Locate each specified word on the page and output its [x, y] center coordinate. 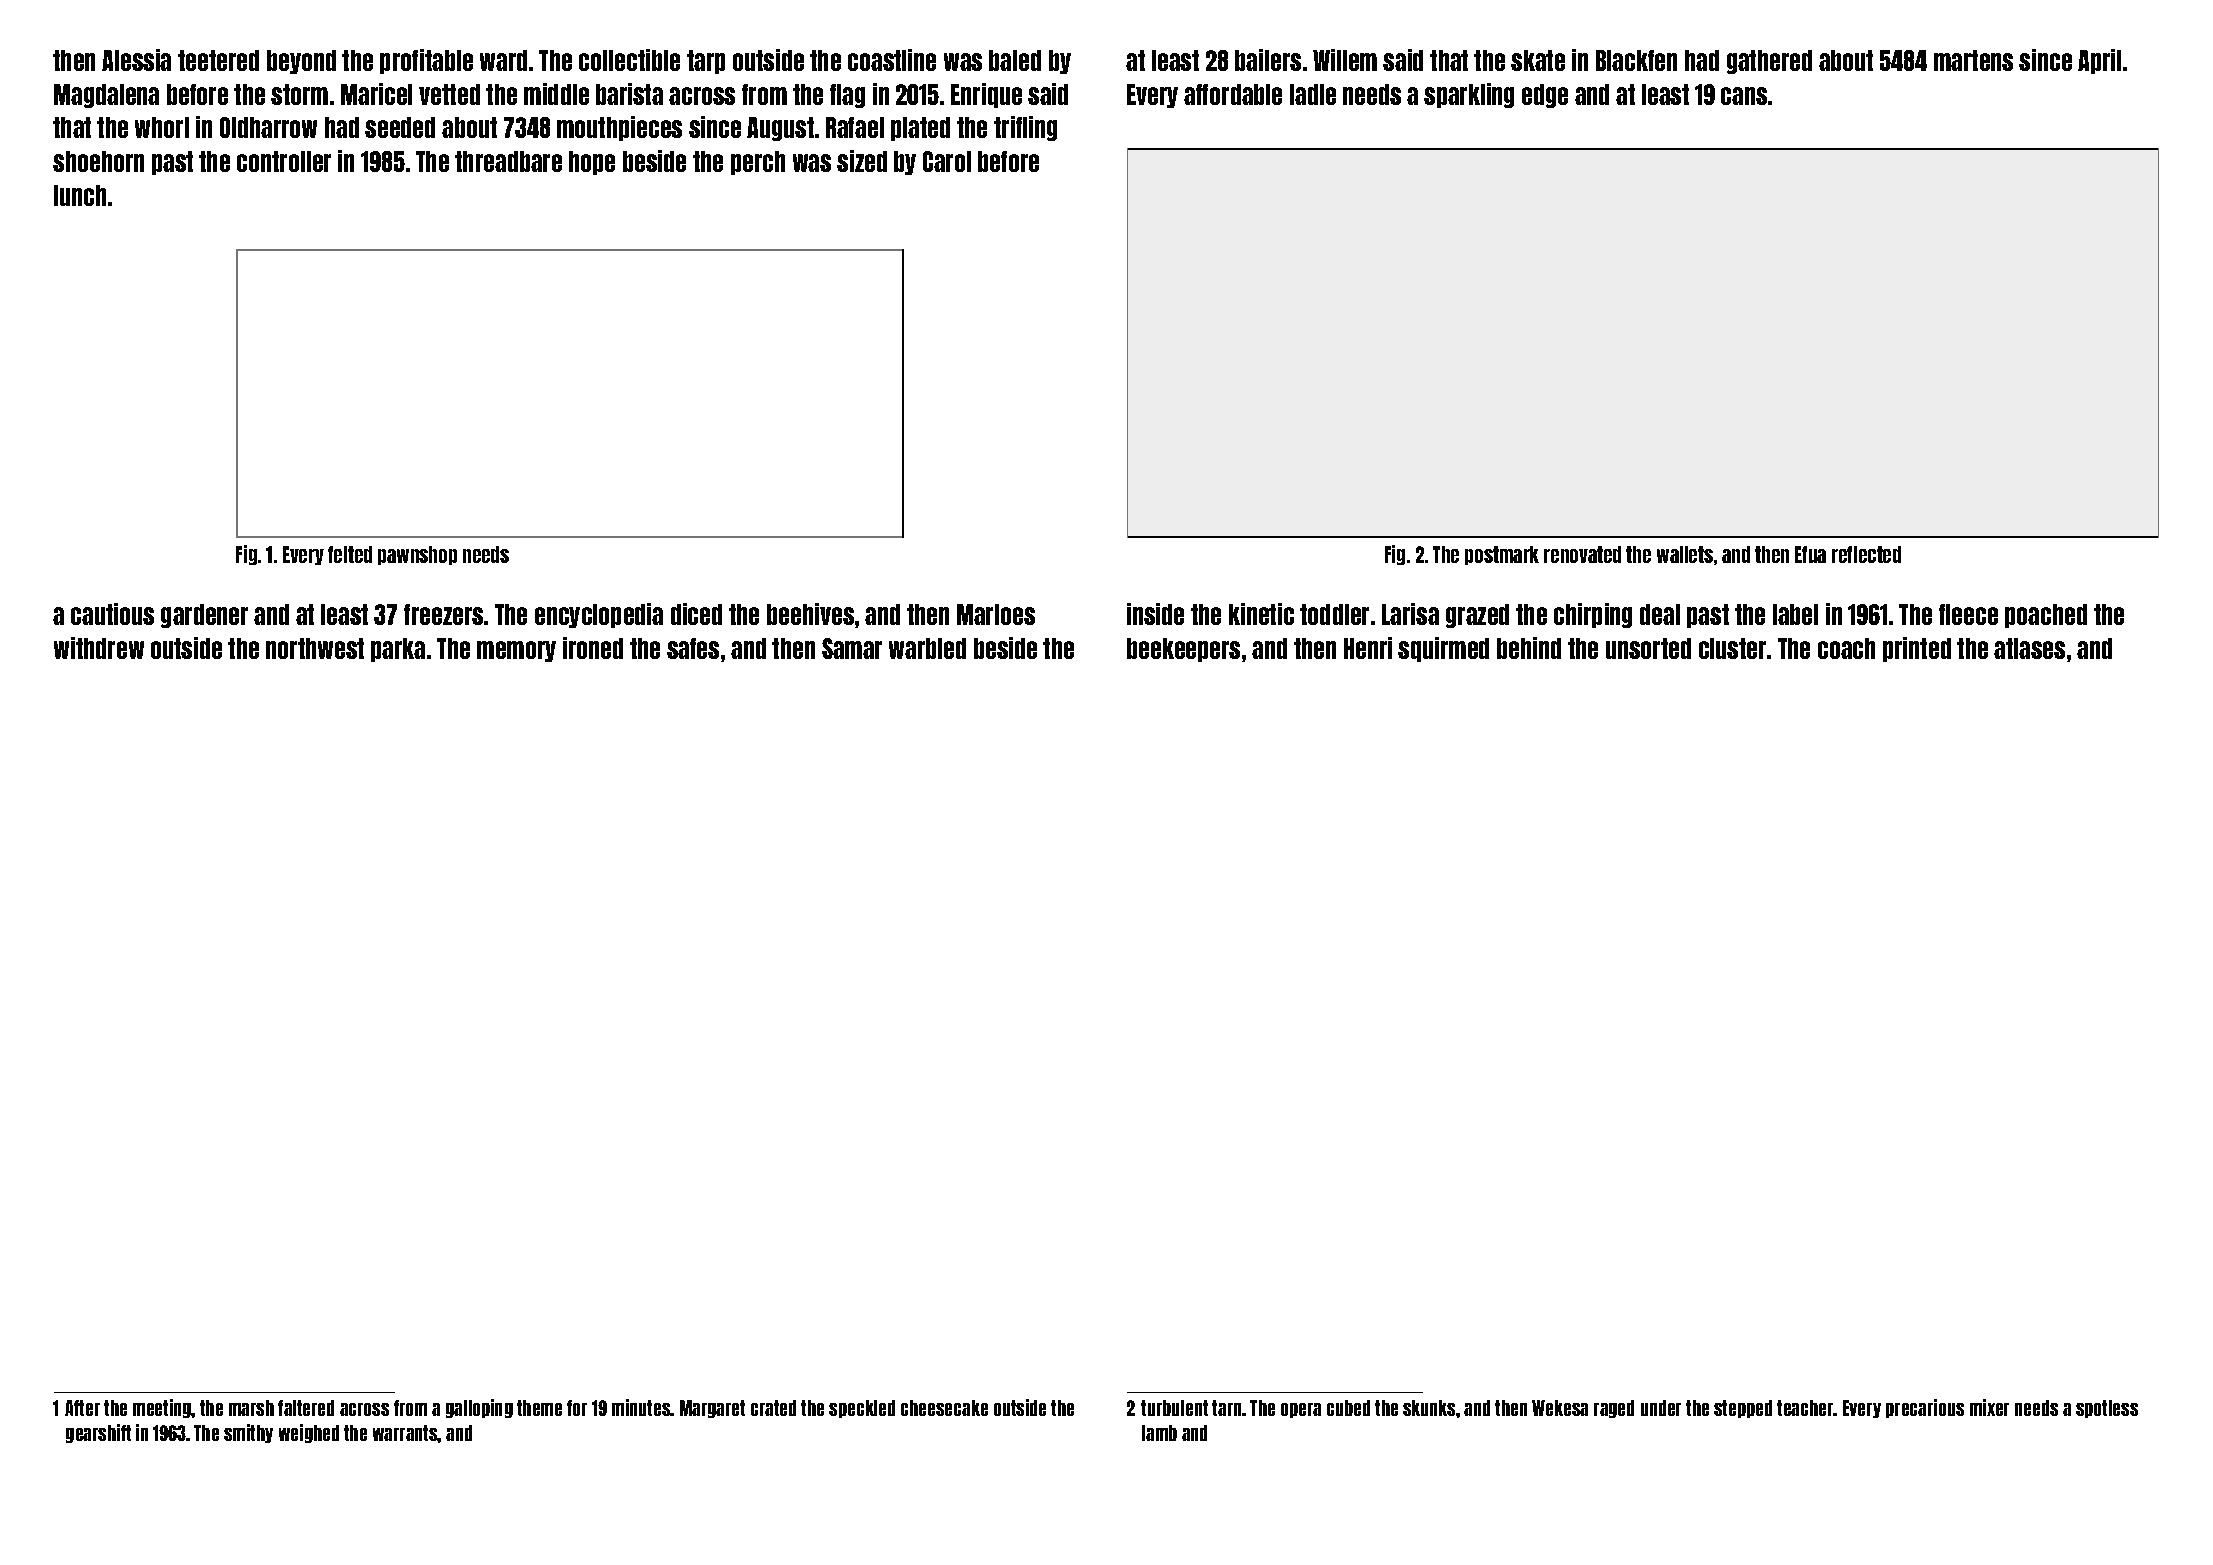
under [1661, 1408]
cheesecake [944, 1408]
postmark [1502, 555]
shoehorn [98, 161]
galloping [479, 1408]
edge [1545, 96]
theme [539, 1408]
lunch [80, 195]
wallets [1685, 554]
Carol [947, 161]
